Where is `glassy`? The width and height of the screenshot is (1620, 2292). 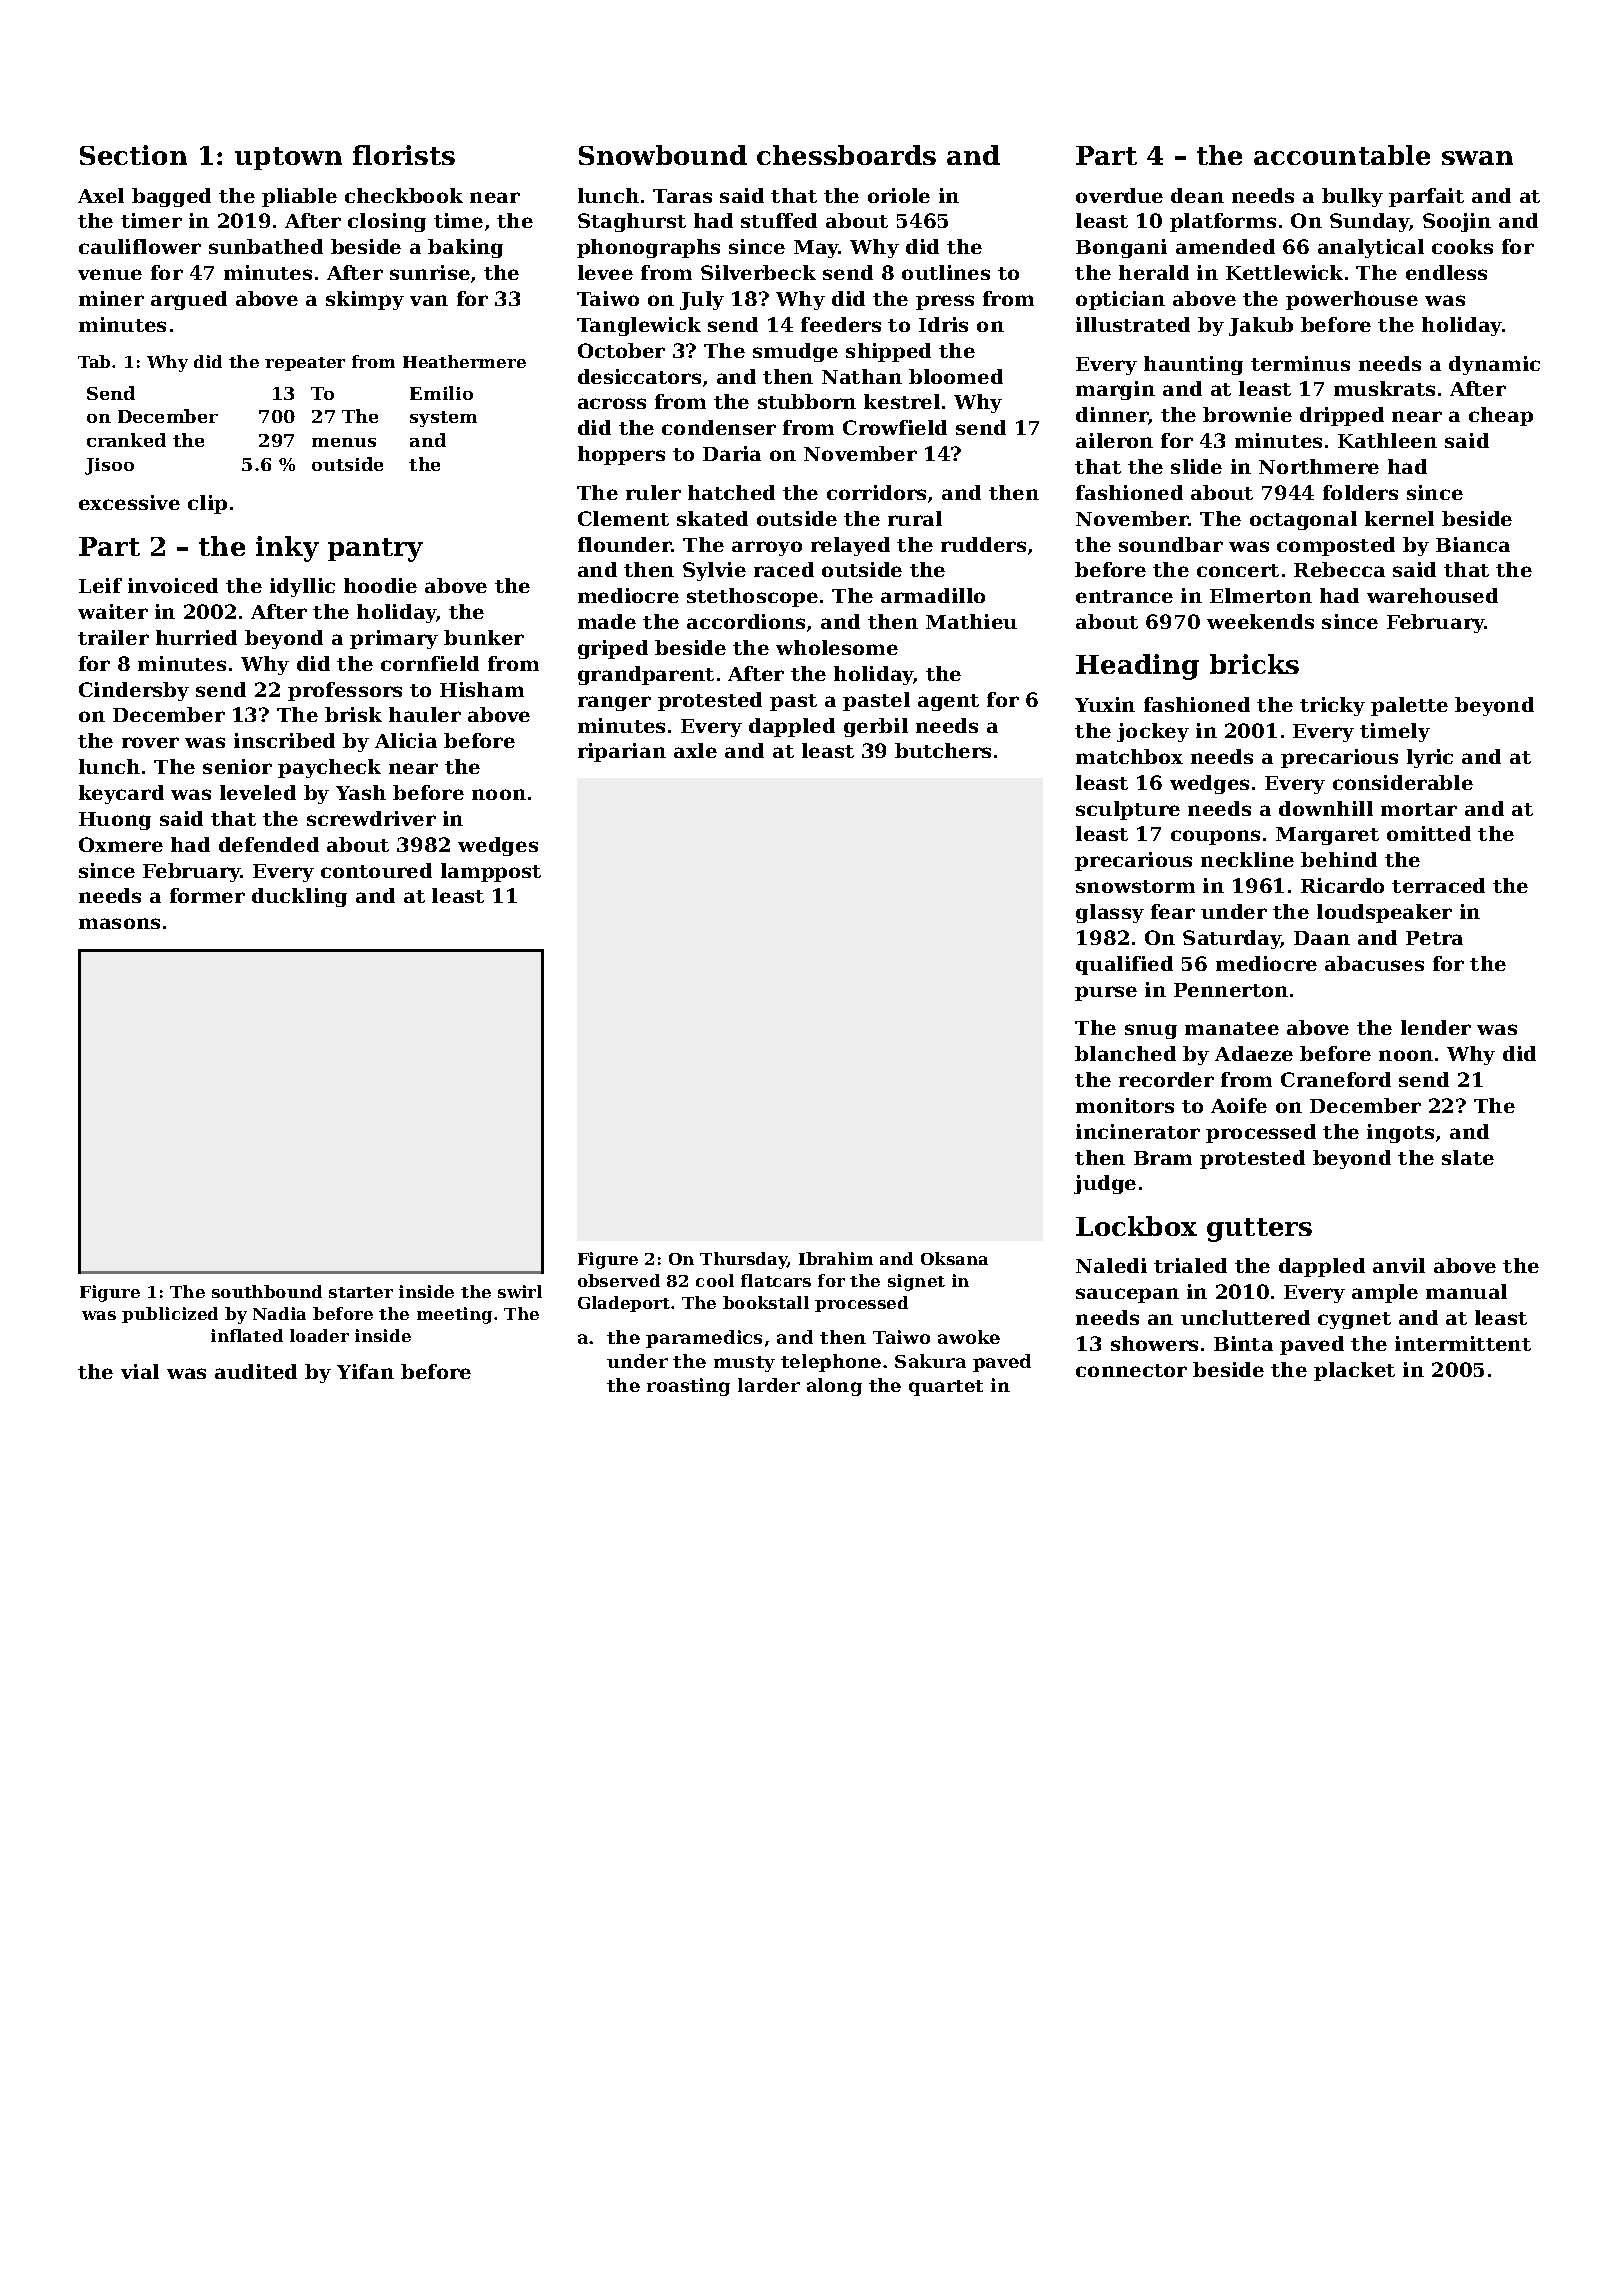 glassy is located at coordinates (1110, 913).
